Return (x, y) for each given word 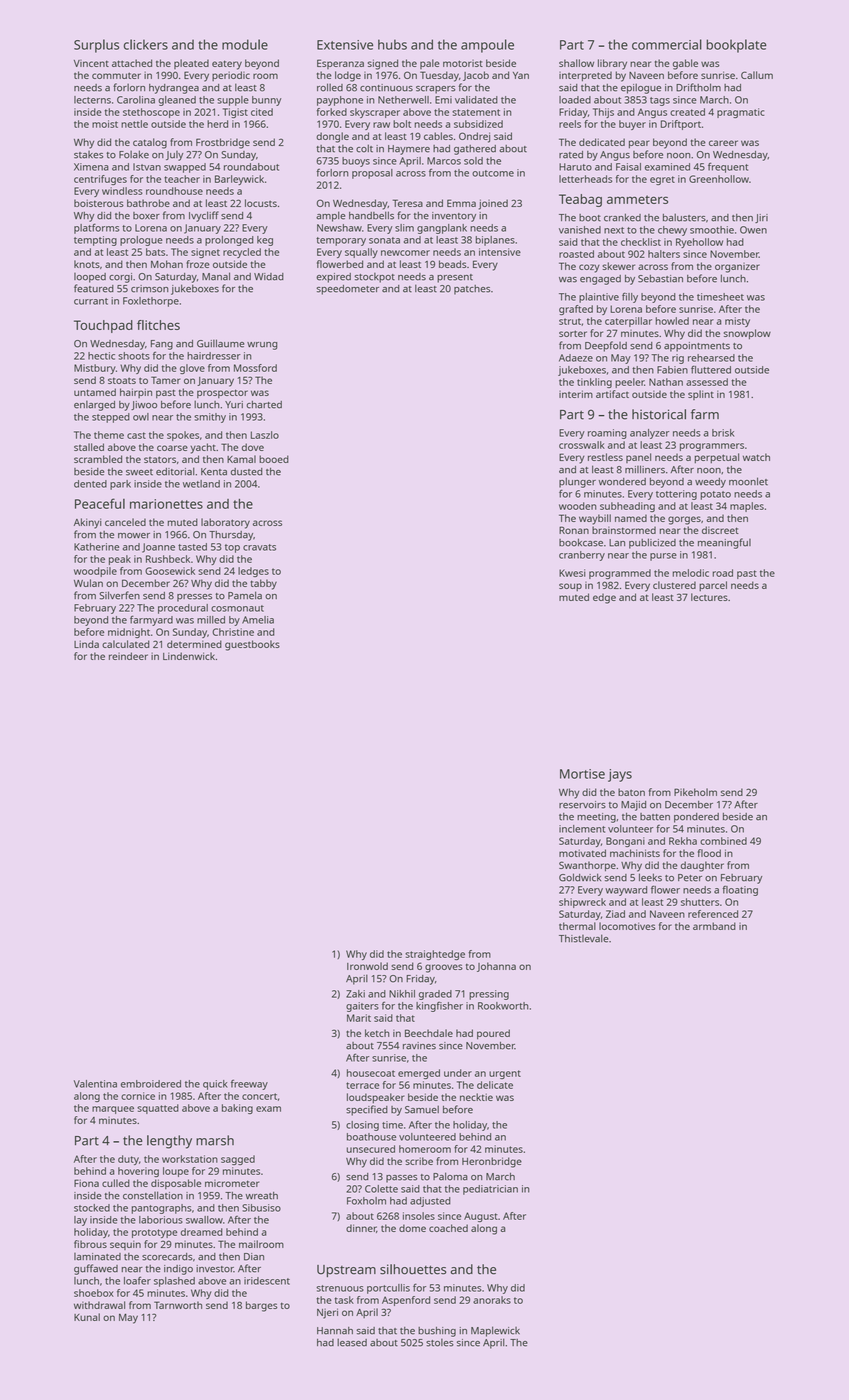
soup (570, 587)
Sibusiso (261, 1208)
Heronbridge (492, 1162)
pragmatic (740, 113)
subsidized (478, 124)
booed (274, 459)
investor (215, 1269)
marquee (113, 1110)
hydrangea (174, 89)
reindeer (128, 656)
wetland (201, 484)
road (723, 573)
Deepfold (606, 346)
